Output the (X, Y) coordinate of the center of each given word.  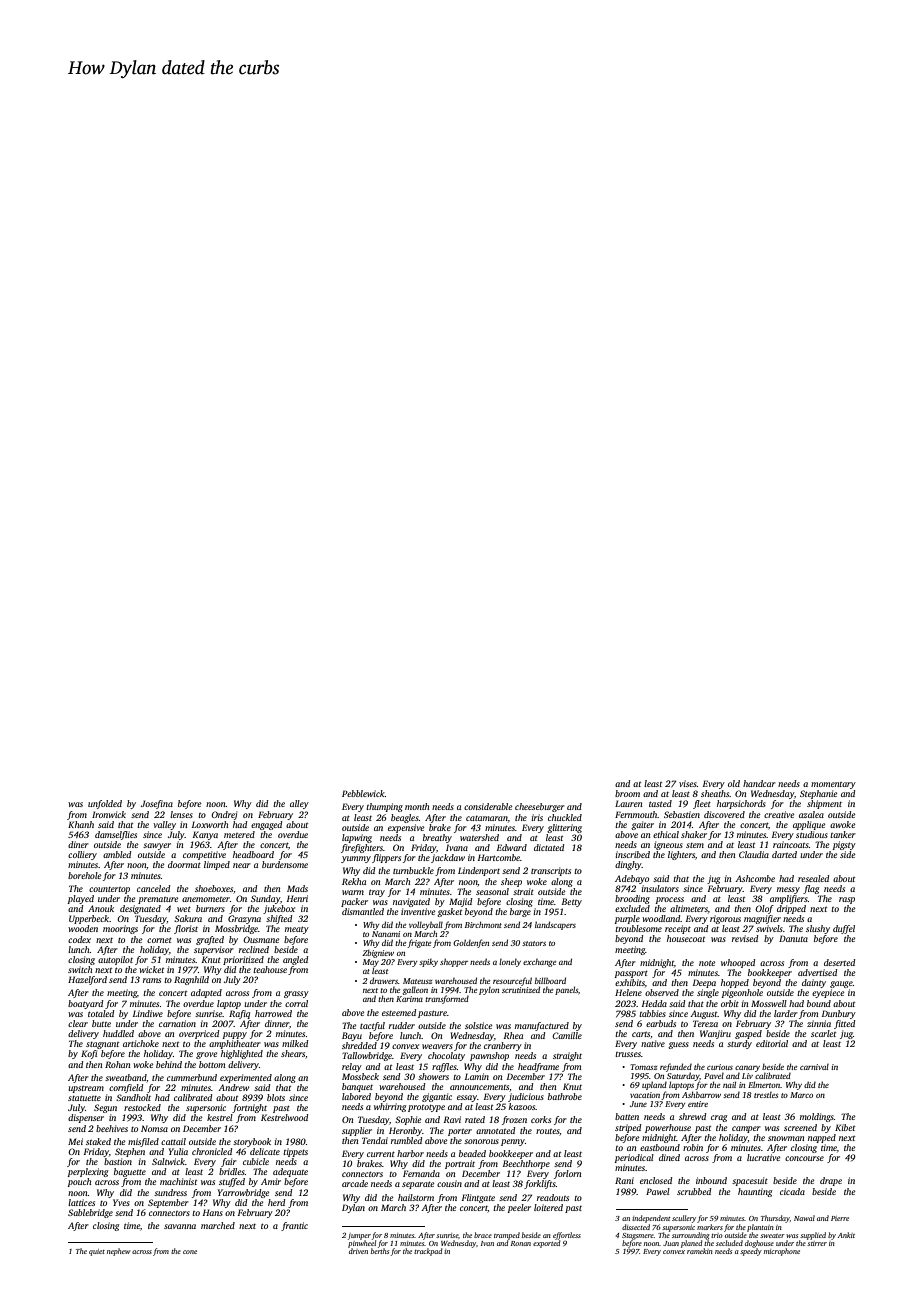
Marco (801, 1095)
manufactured (542, 1026)
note (707, 963)
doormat (184, 864)
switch (80, 969)
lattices (81, 1202)
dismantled (363, 911)
